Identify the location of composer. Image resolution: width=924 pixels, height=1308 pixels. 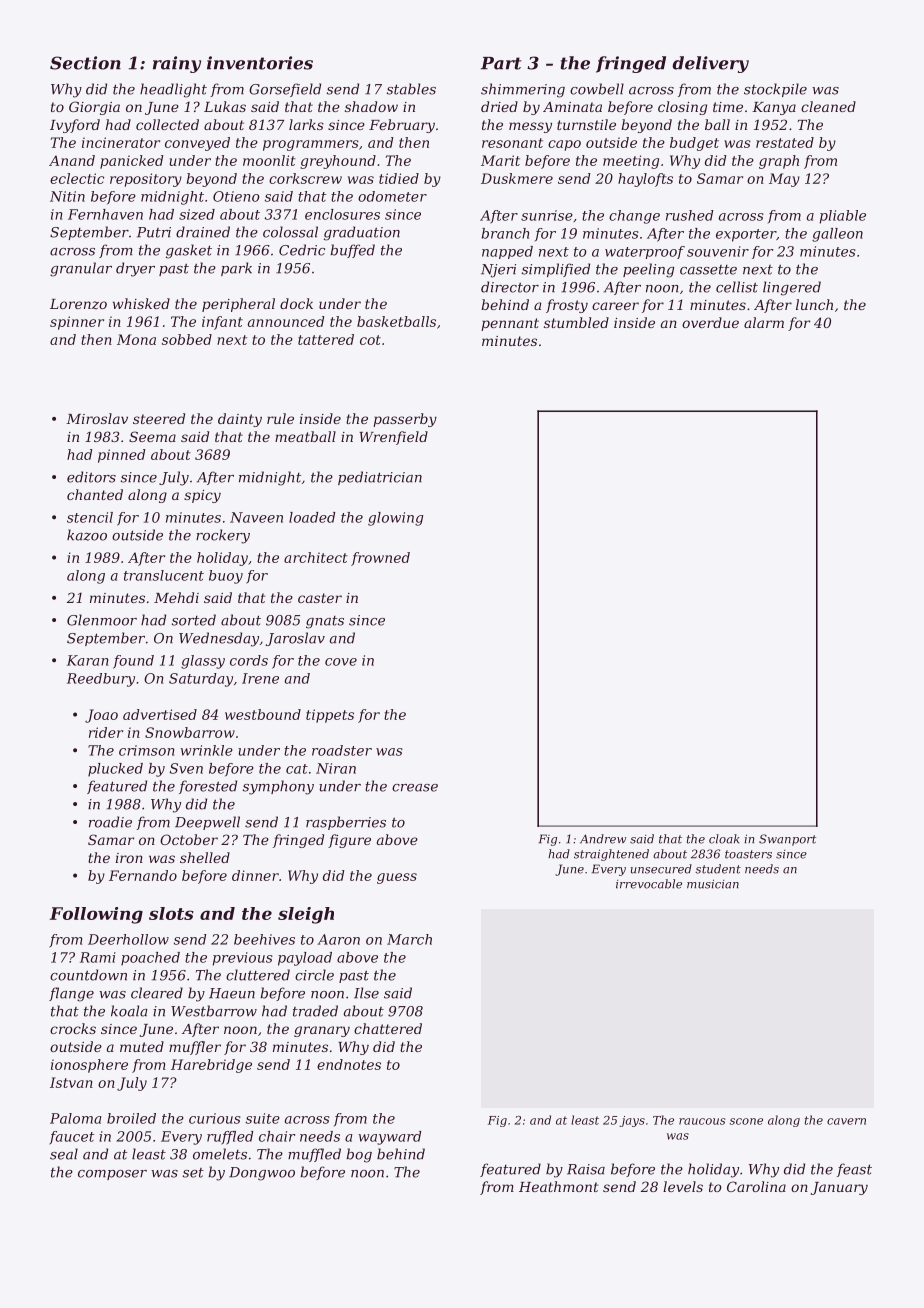
(112, 1175).
